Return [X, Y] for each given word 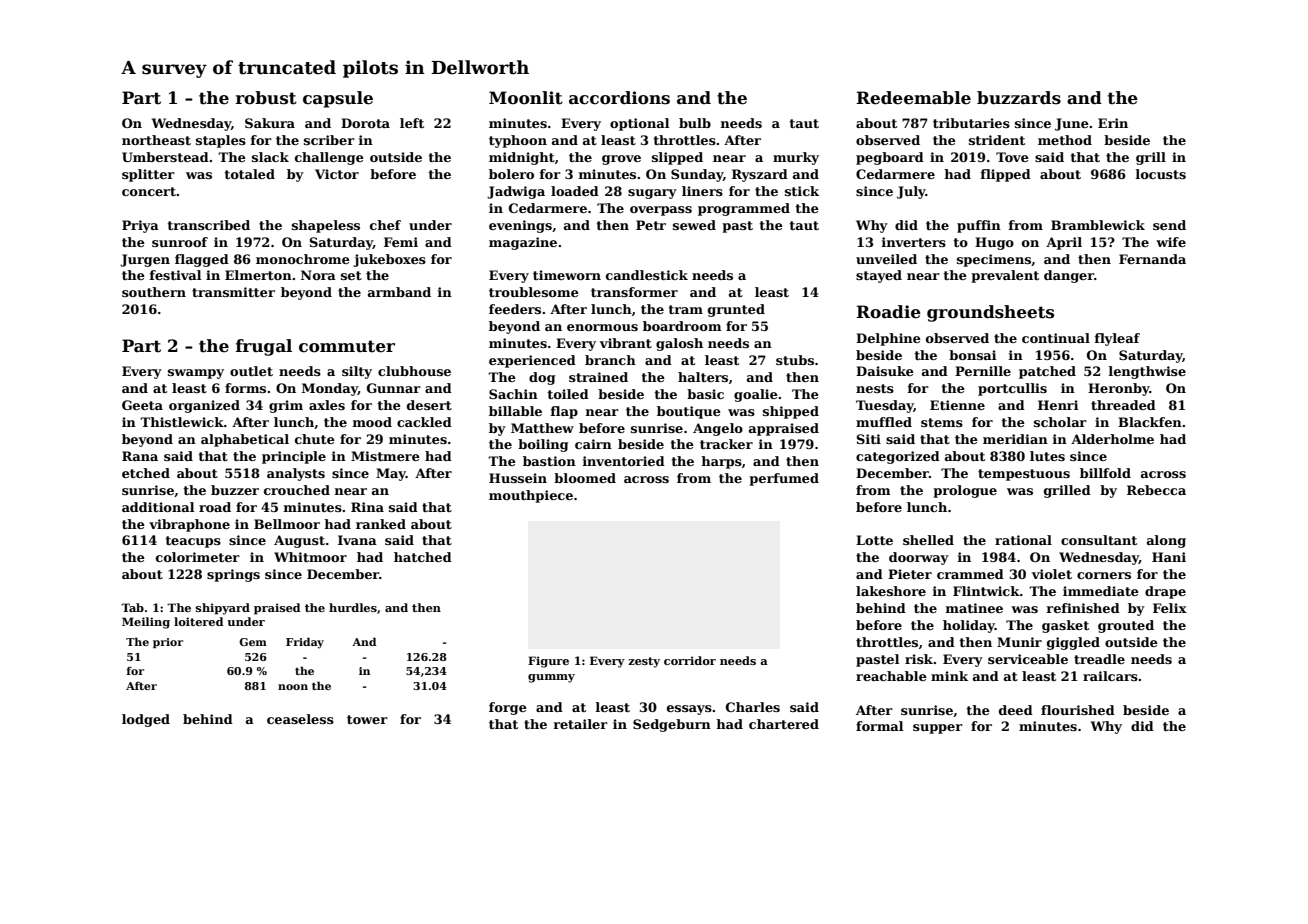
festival [175, 275]
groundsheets [990, 313]
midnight [522, 158]
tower [367, 719]
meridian [1015, 439]
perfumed [784, 479]
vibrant [626, 343]
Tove [1012, 157]
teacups [193, 542]
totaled [249, 174]
